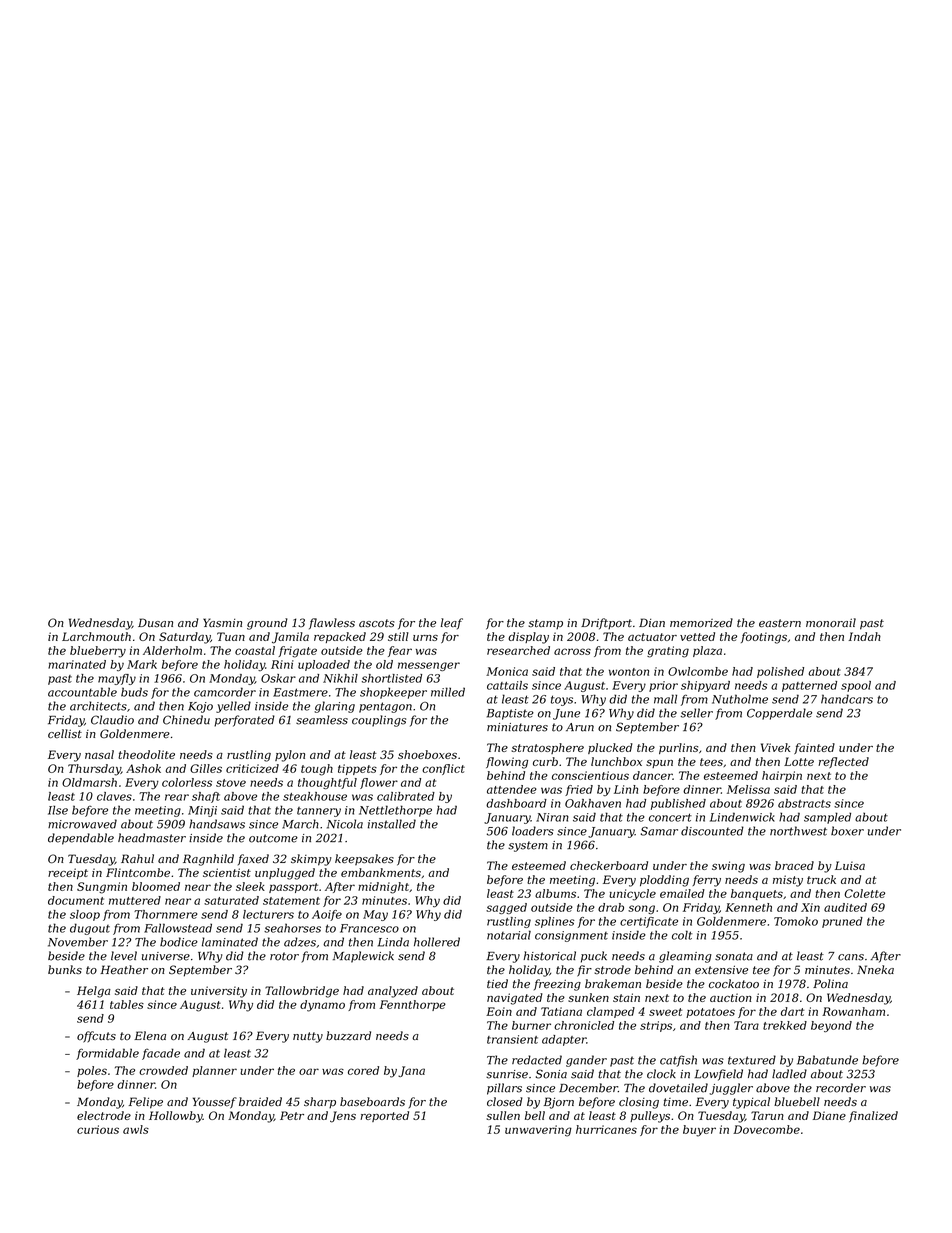 Image resolution: width=952 pixels, height=1233 pixels. What do you see at coordinates (177, 797) in the screenshot?
I see `rear` at bounding box center [177, 797].
